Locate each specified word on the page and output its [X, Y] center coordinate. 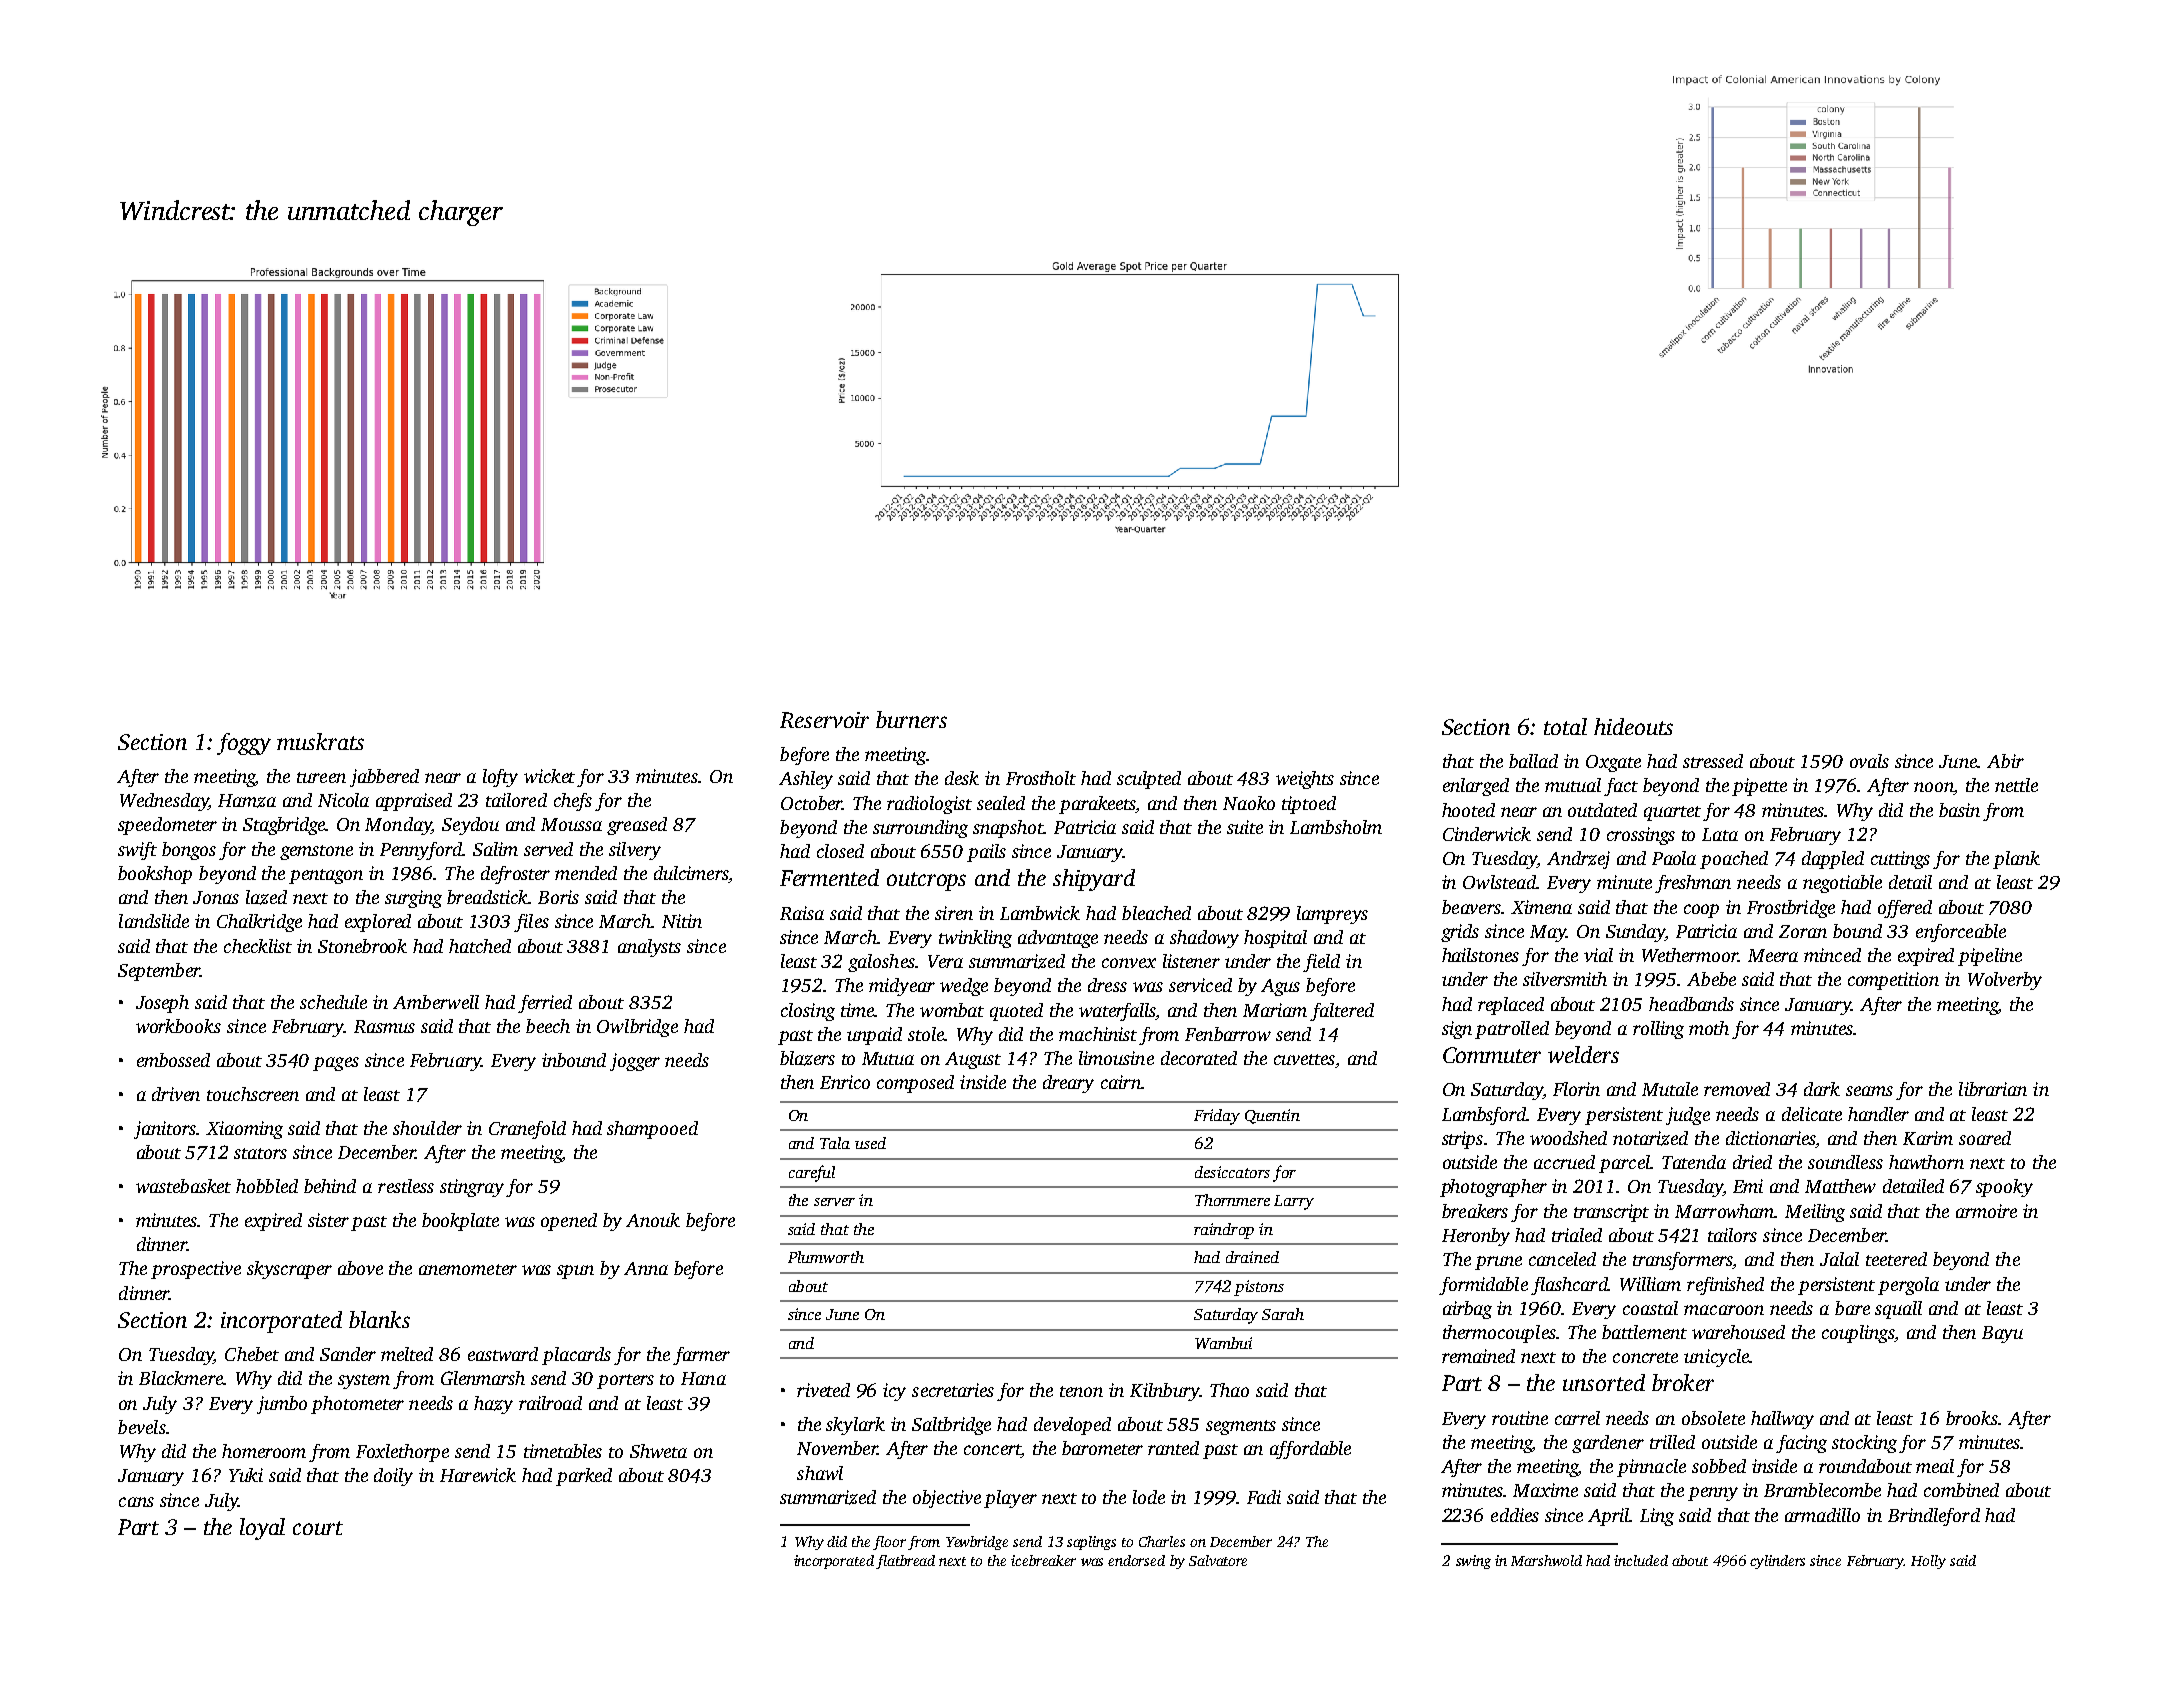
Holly [1928, 1562]
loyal [262, 1529]
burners [911, 719]
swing [1473, 1562]
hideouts [1633, 726]
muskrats [320, 741]
